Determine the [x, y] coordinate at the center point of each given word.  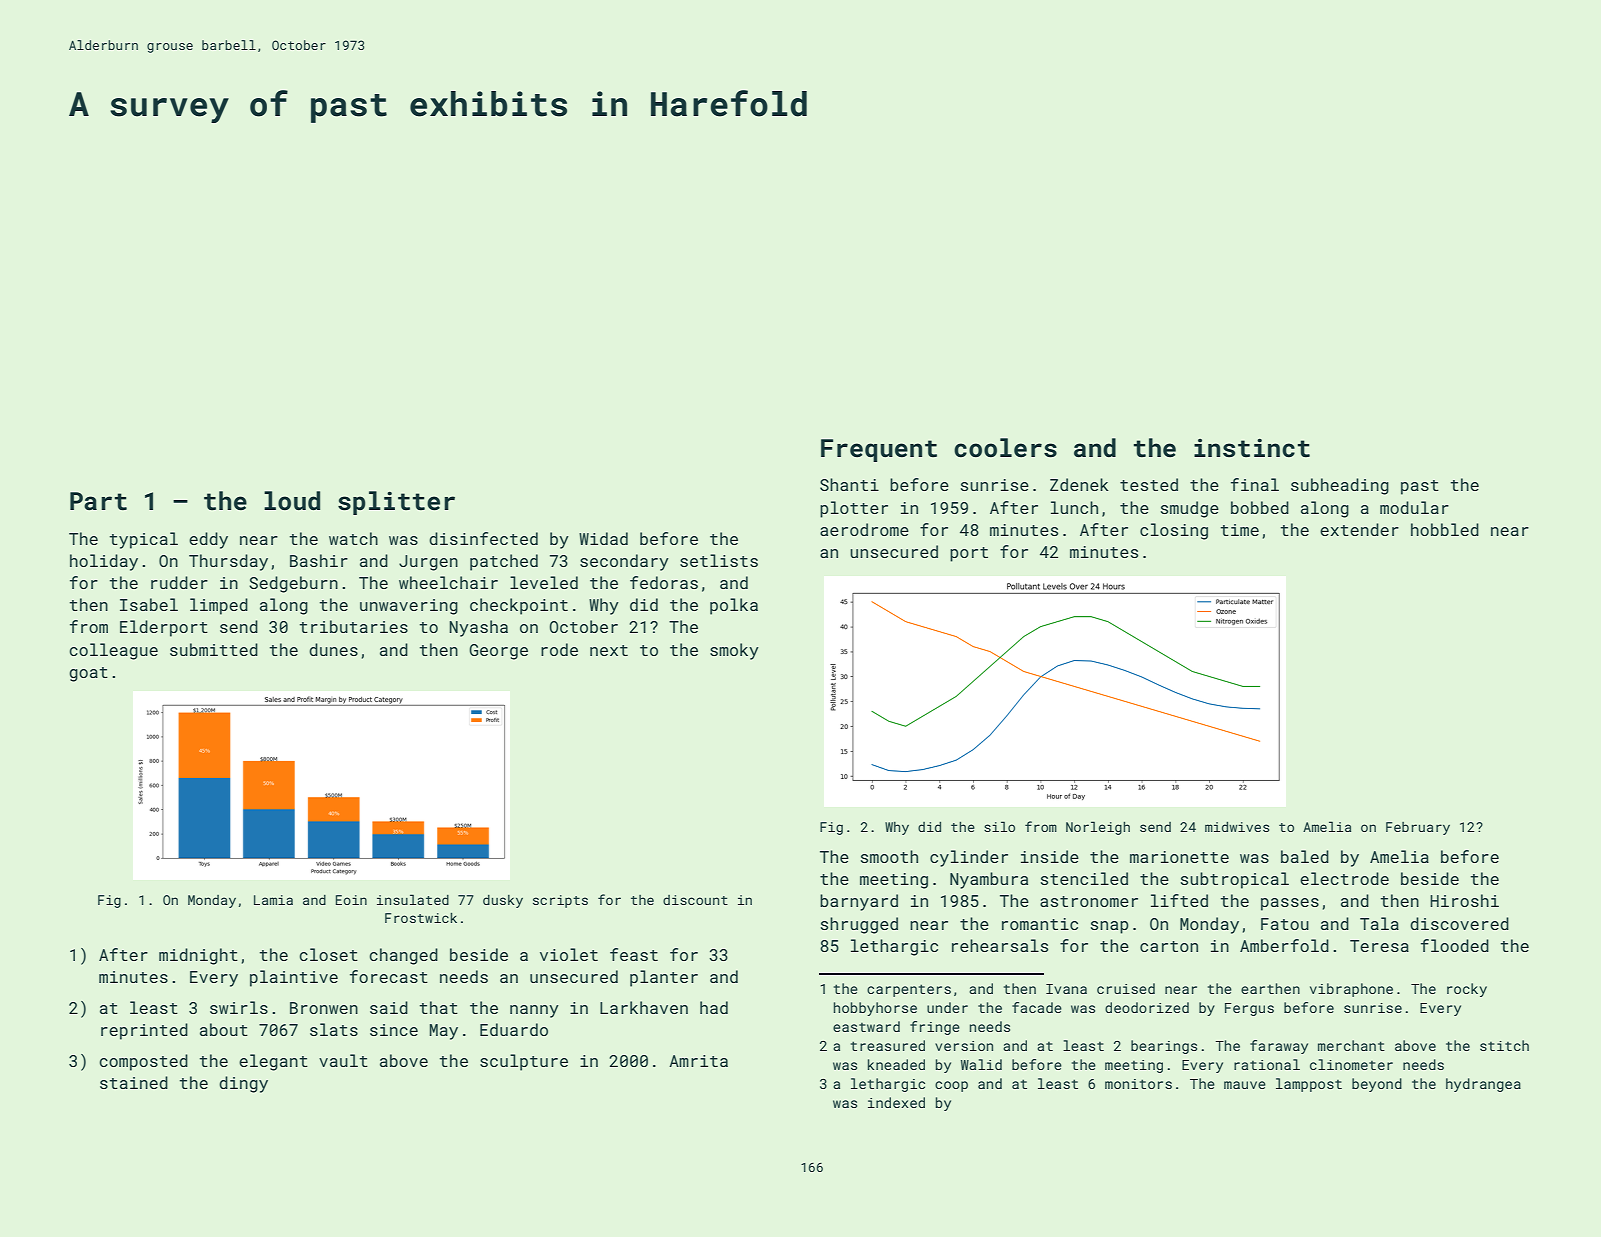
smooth [889, 856]
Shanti [849, 484]
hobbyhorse [875, 1009]
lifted [1179, 900]
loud [292, 500]
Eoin [351, 900]
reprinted [144, 1031]
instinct [1252, 448]
